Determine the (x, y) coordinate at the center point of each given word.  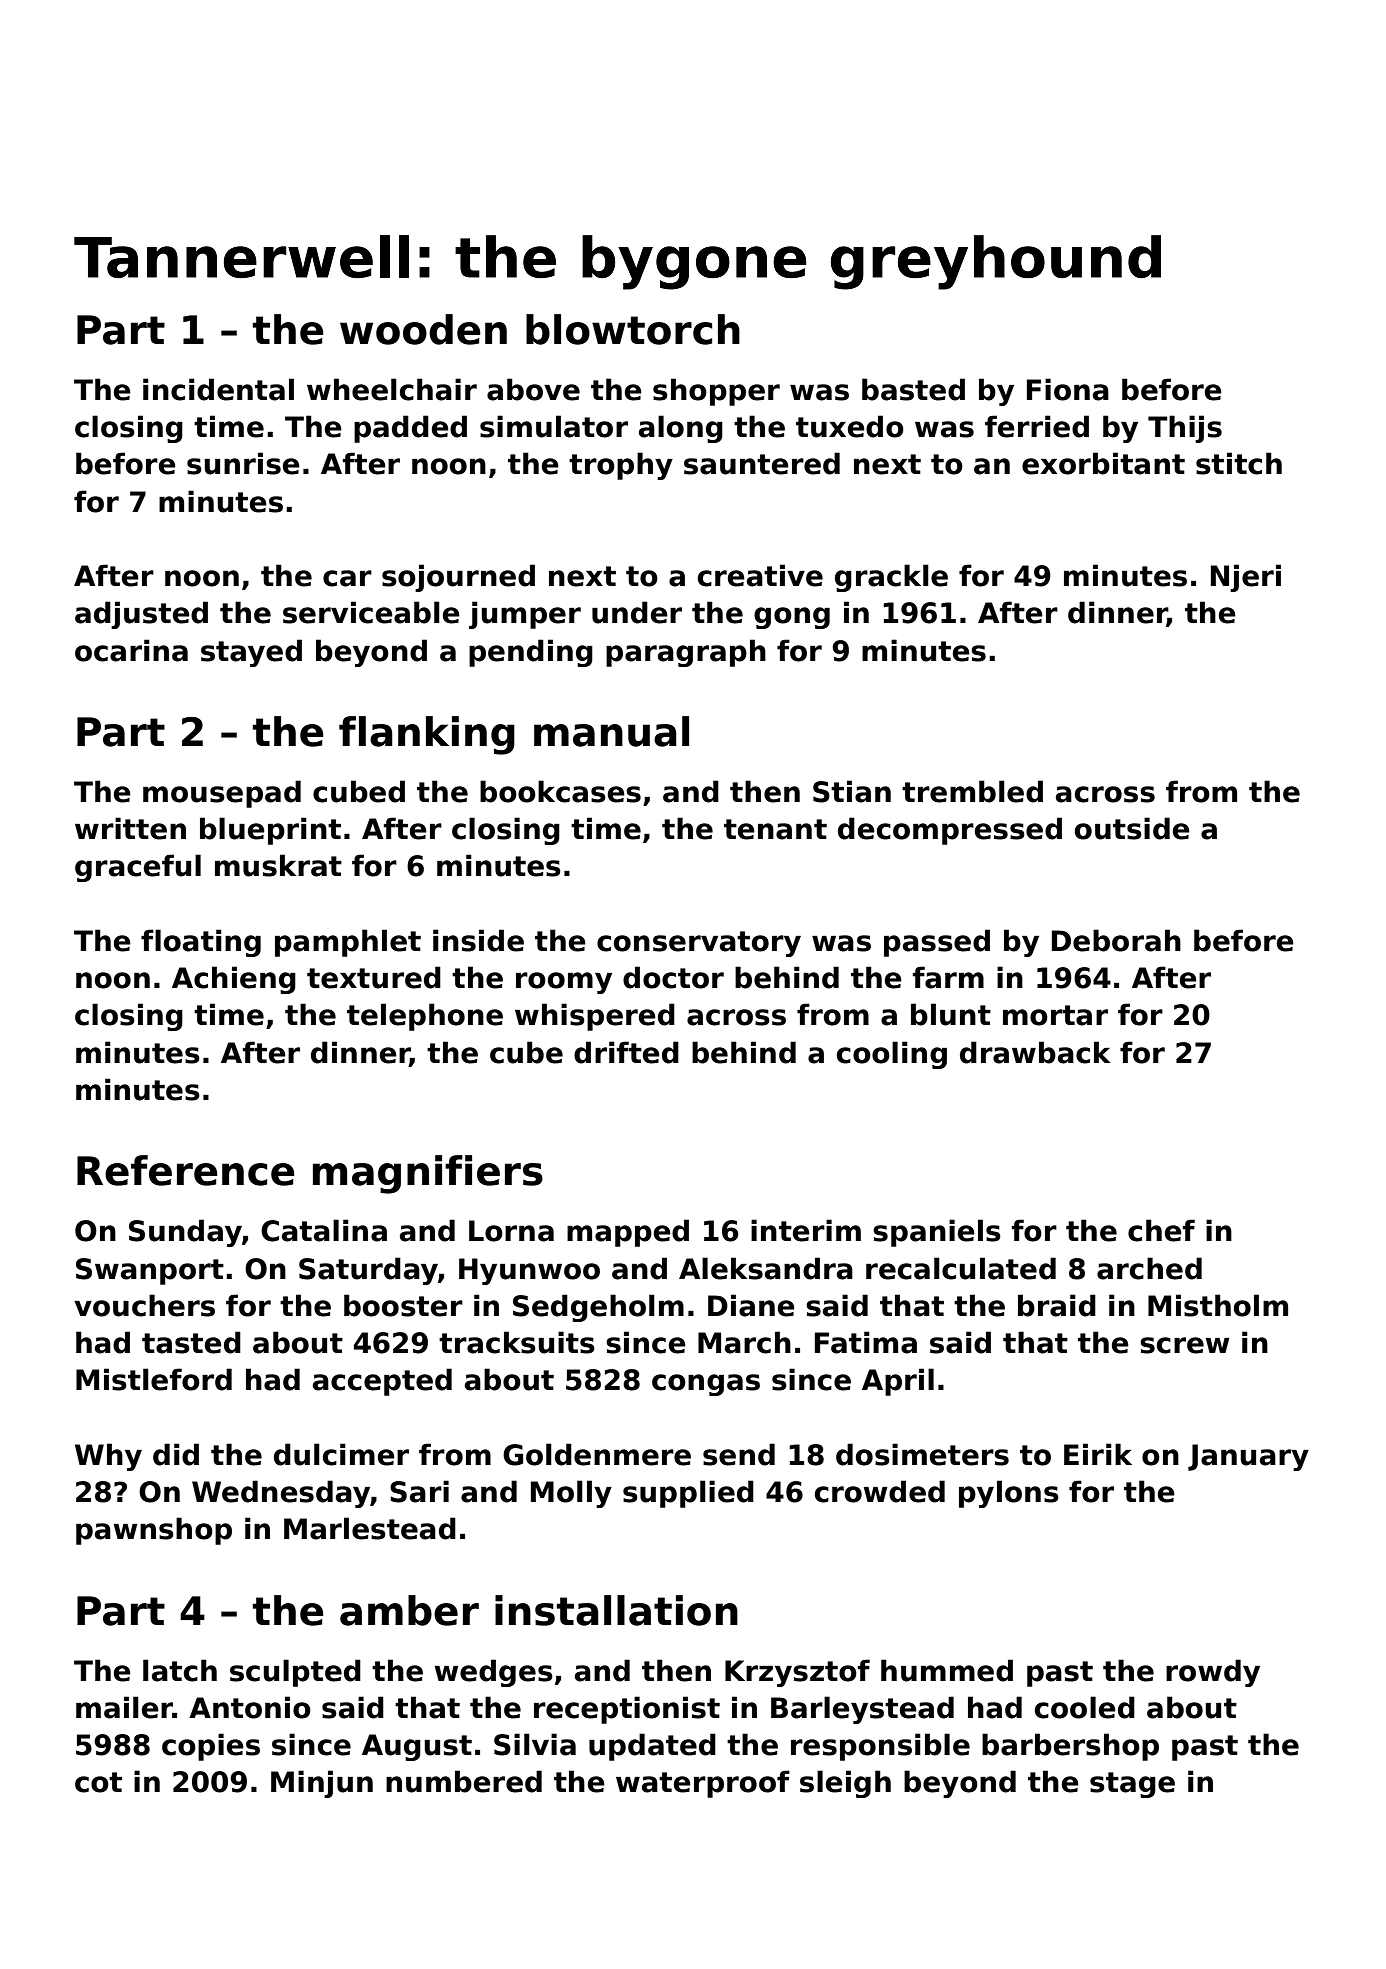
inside (478, 940)
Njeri (1246, 578)
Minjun (322, 1784)
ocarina (131, 650)
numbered (464, 1781)
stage (1132, 1785)
